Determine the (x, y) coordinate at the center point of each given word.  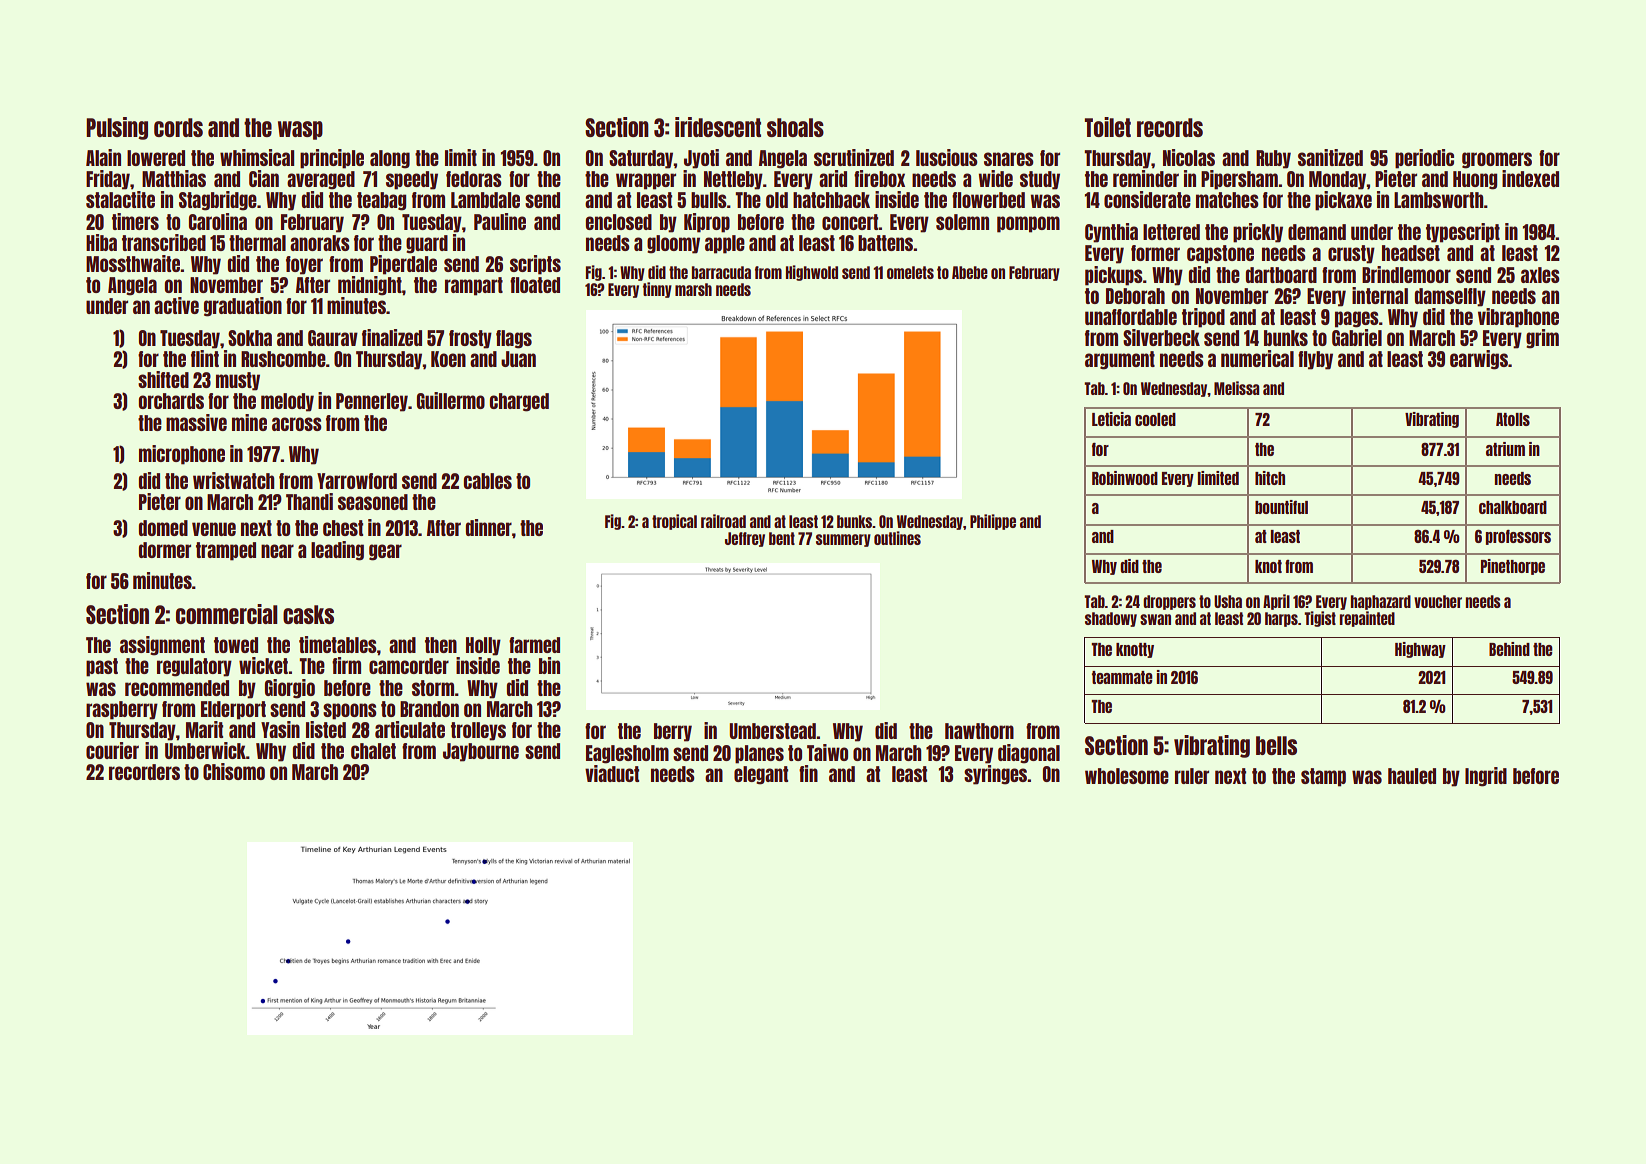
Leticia (1111, 419)
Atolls (1513, 419)
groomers (1497, 160)
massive (196, 422)
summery (843, 540)
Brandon (429, 709)
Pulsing (117, 128)
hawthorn (979, 731)
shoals (795, 127)
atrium (1505, 449)
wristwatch (233, 480)
